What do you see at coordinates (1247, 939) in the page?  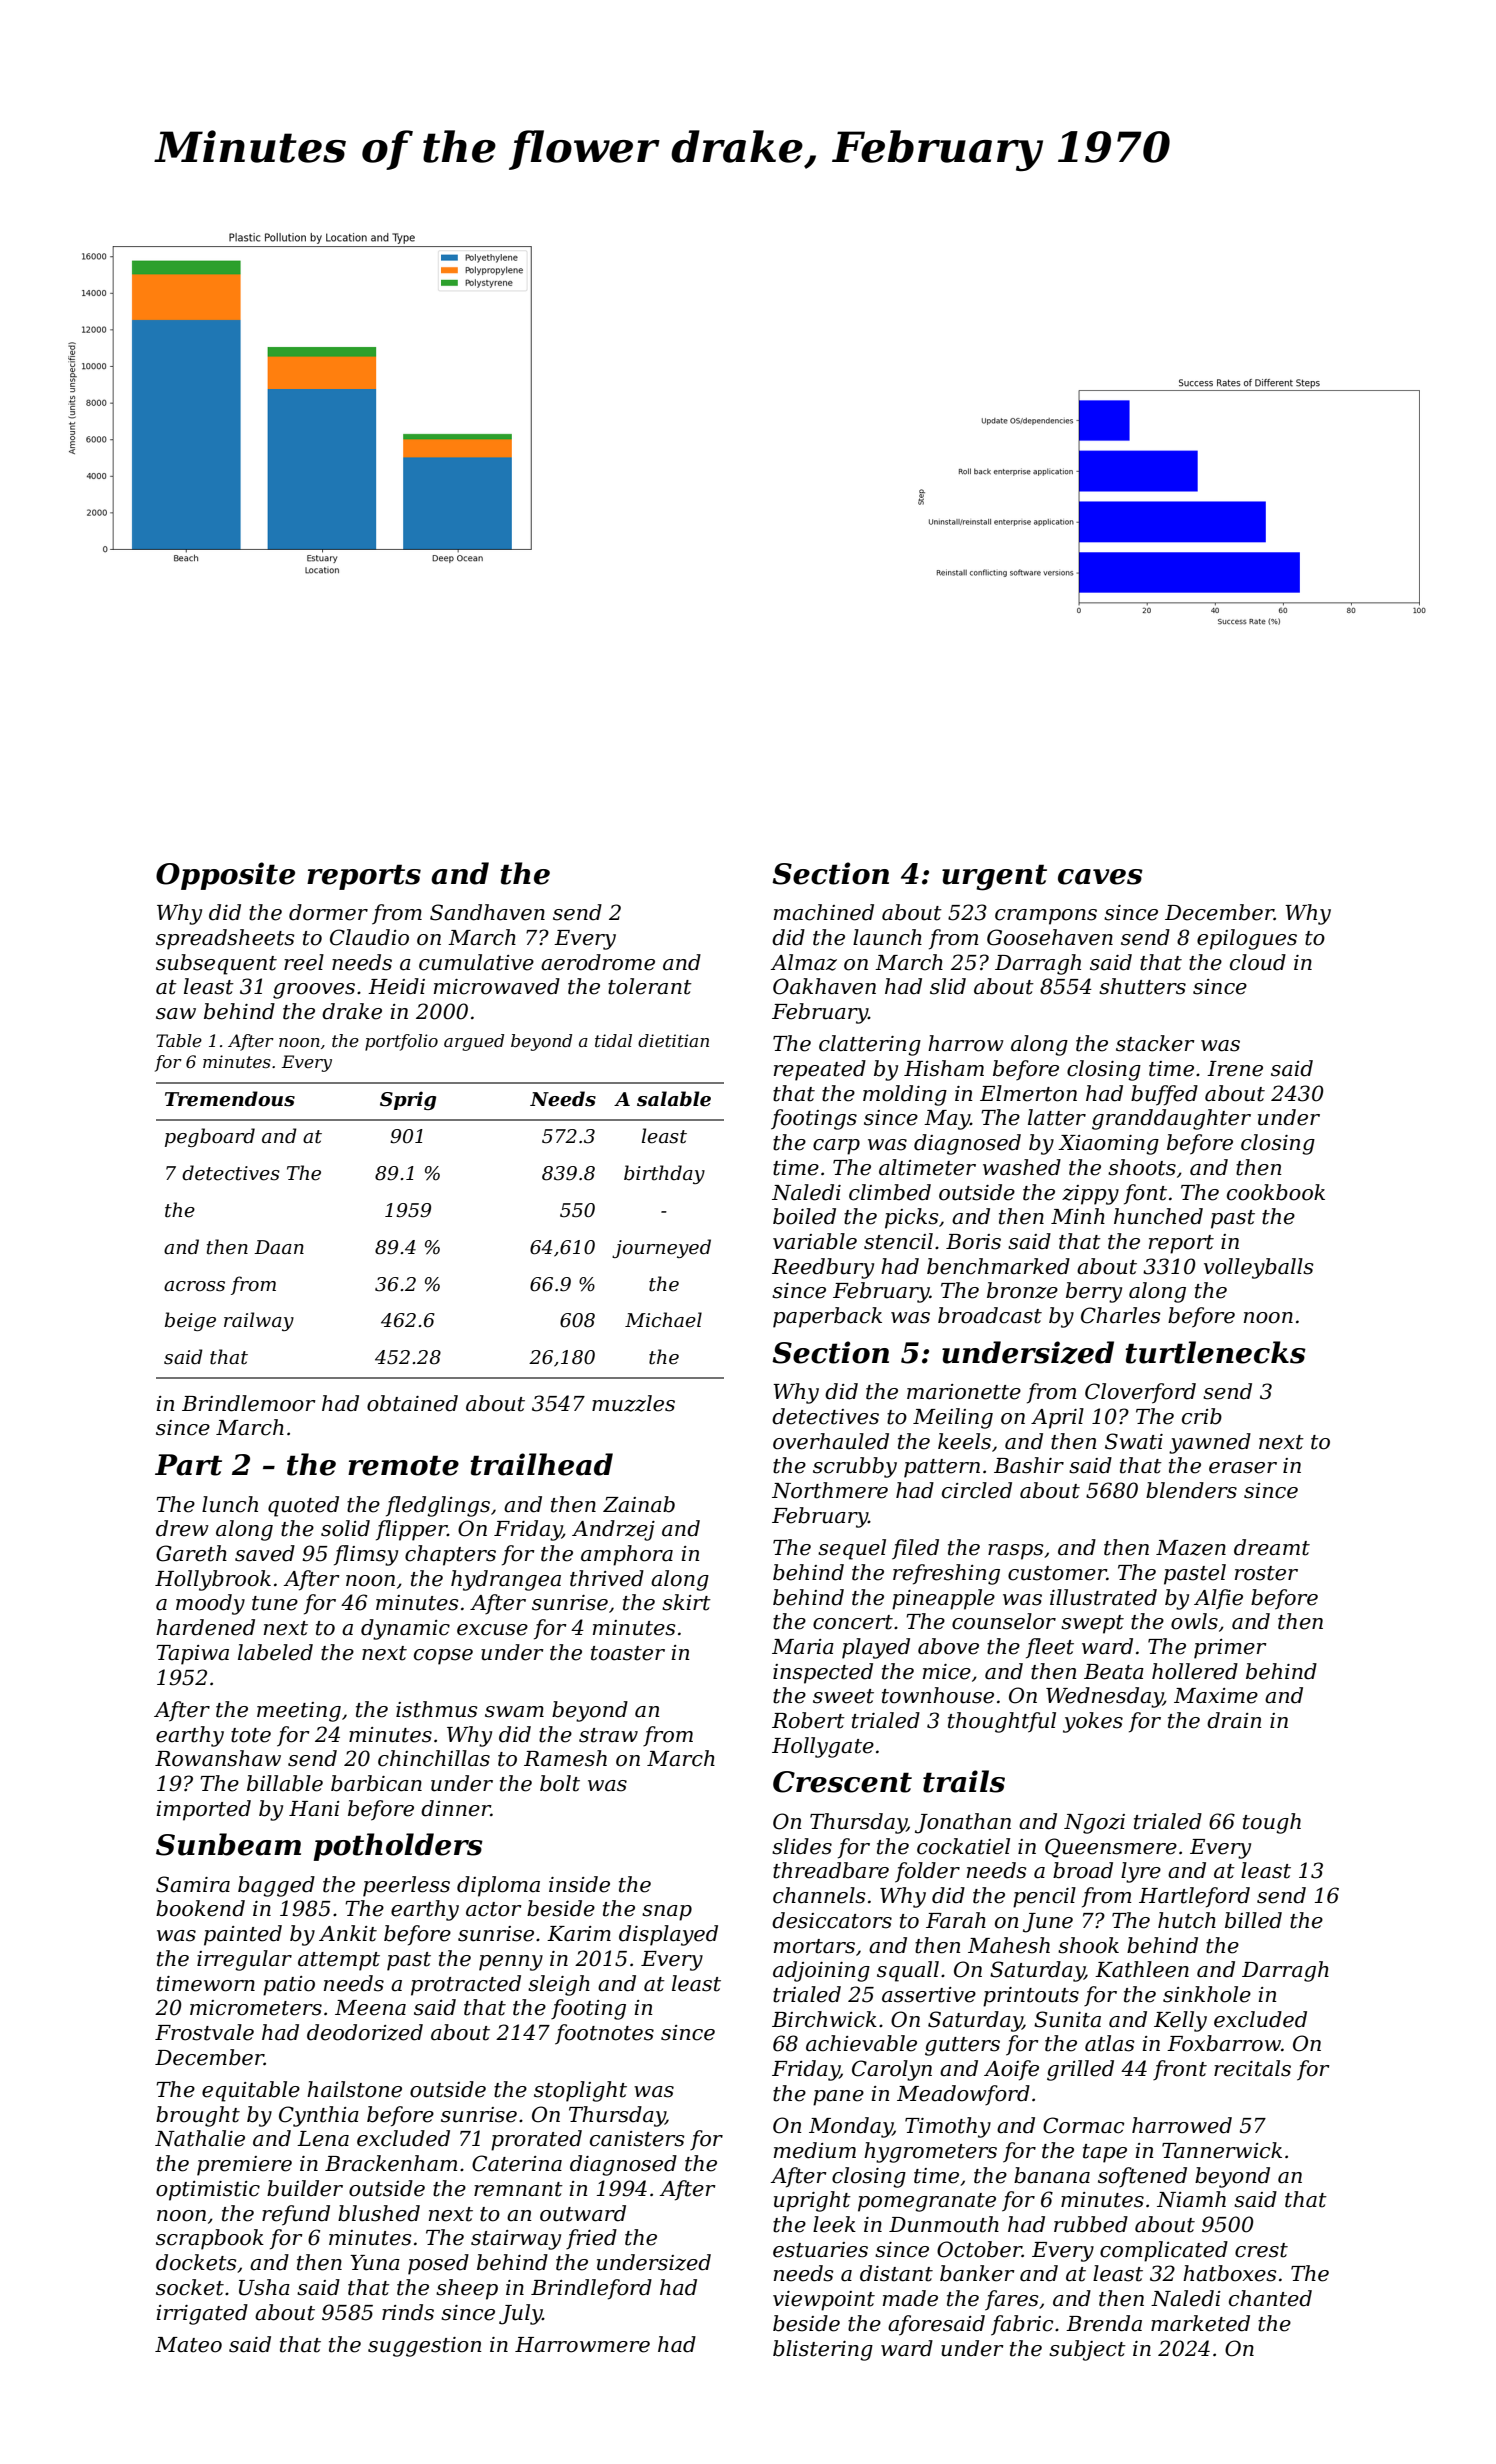 I see `epilogues` at bounding box center [1247, 939].
